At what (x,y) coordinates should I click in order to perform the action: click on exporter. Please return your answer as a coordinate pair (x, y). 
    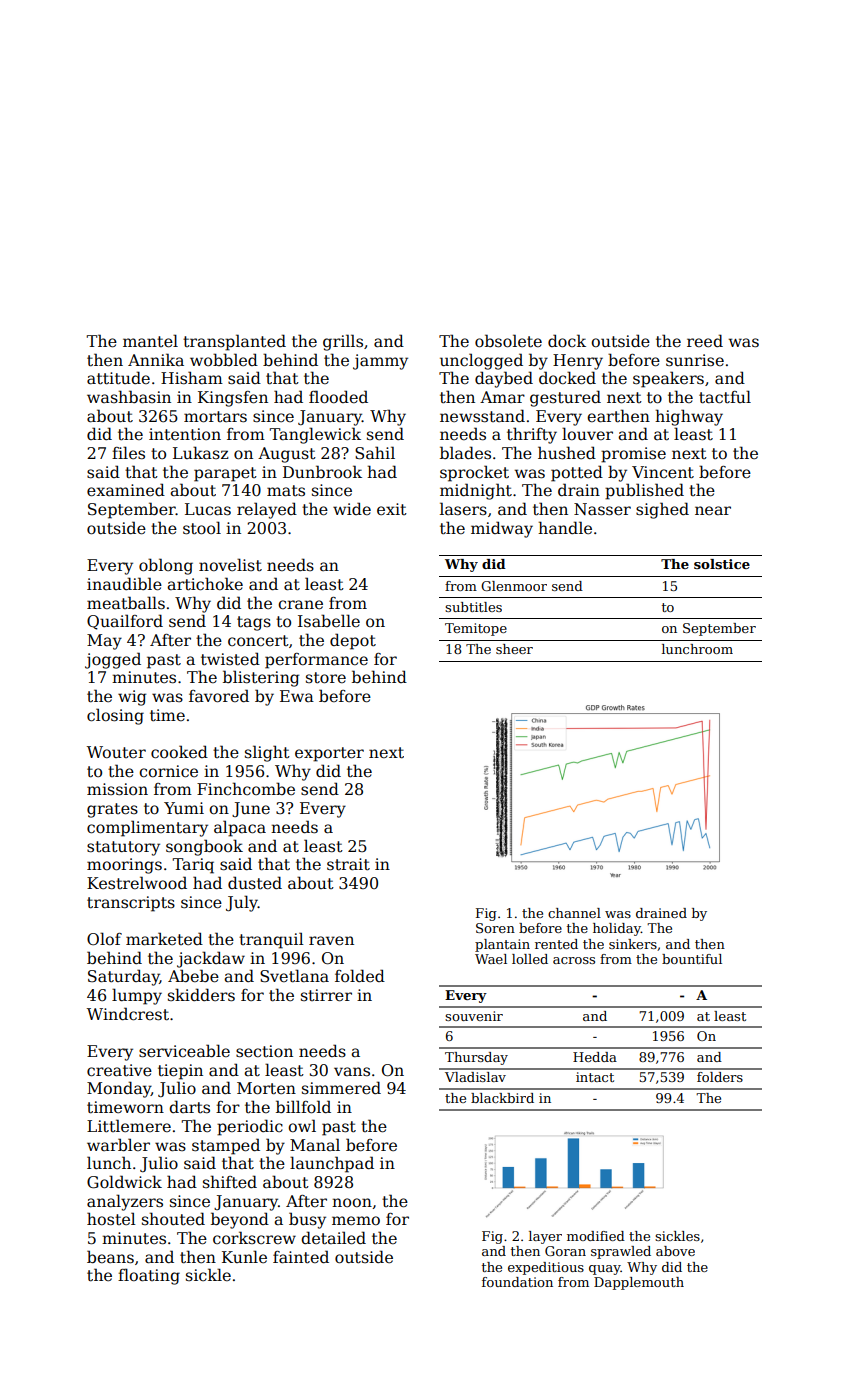
    Looking at the image, I should click on (329, 754).
